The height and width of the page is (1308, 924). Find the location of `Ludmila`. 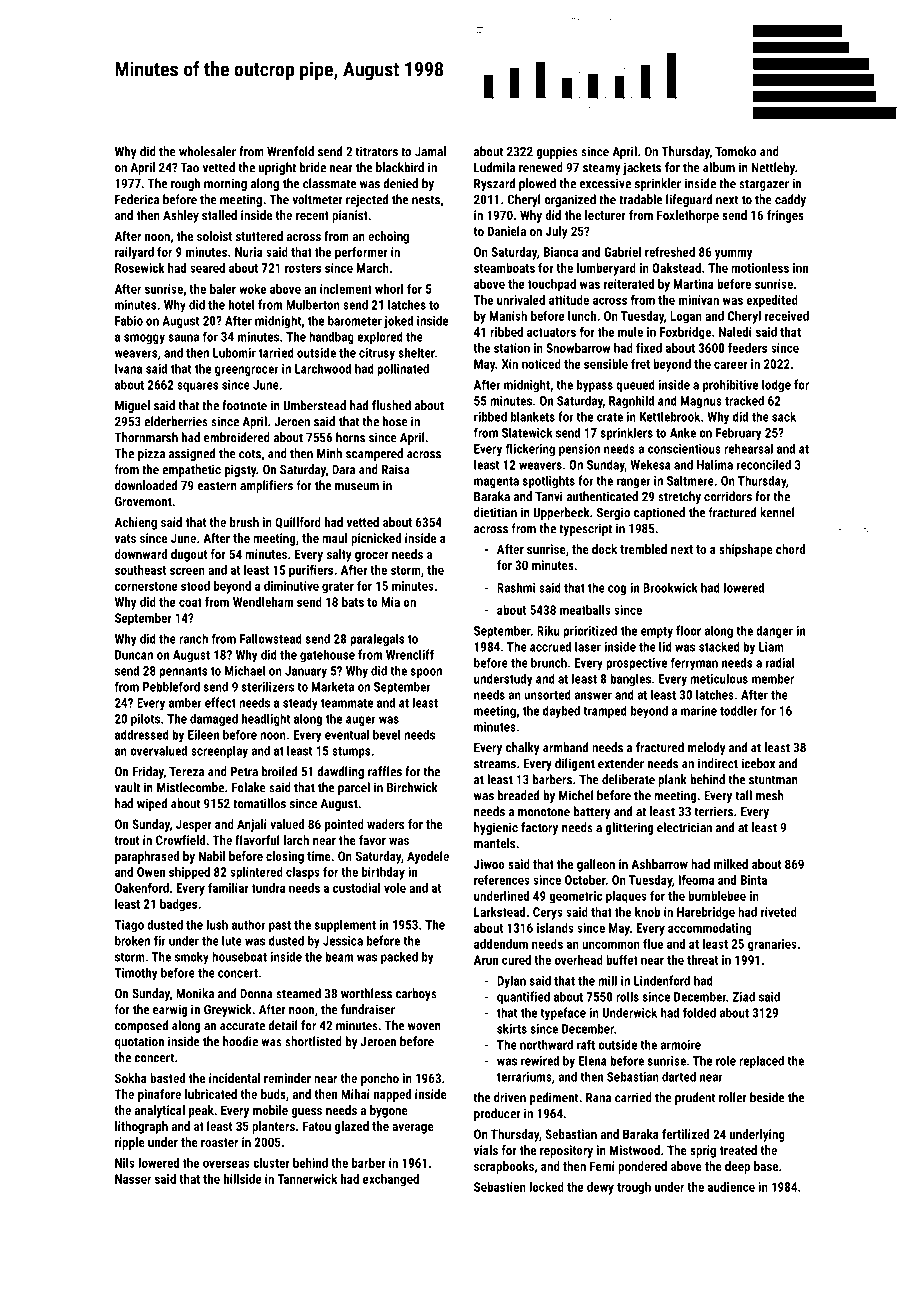

Ludmila is located at coordinates (494, 167).
